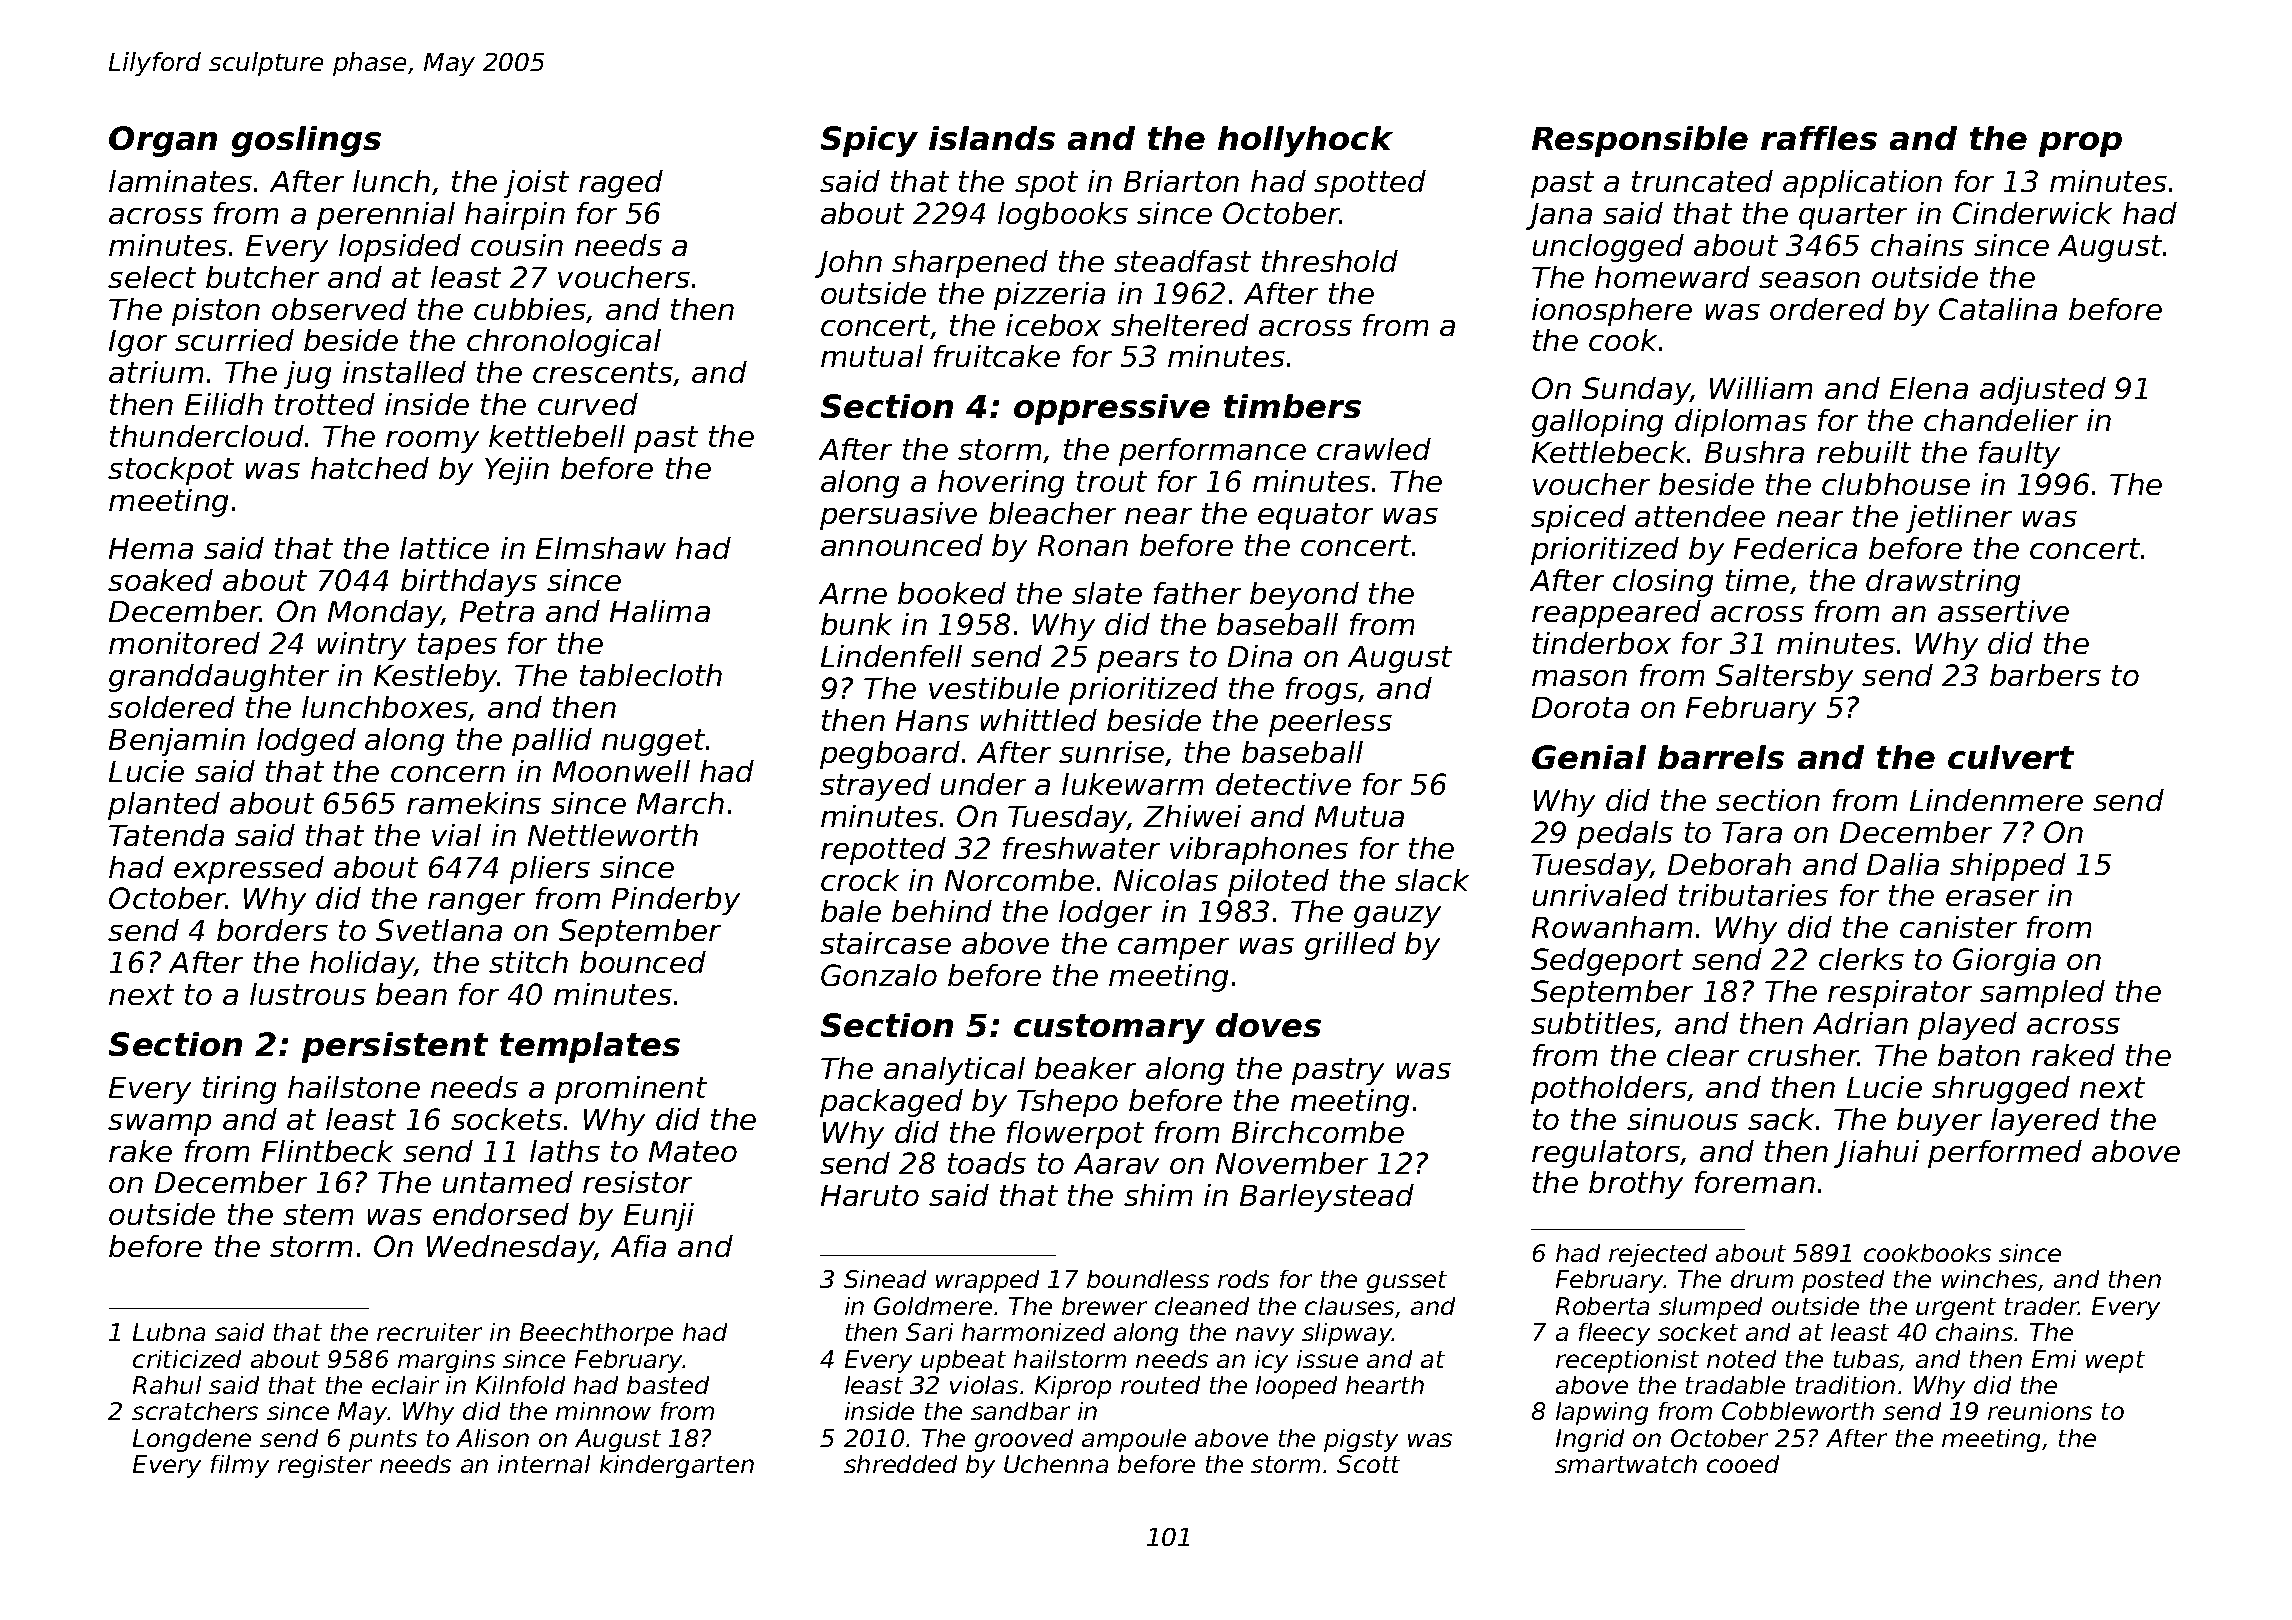 The image size is (2292, 1620). What do you see at coordinates (613, 835) in the image?
I see `Nettleworth` at bounding box center [613, 835].
